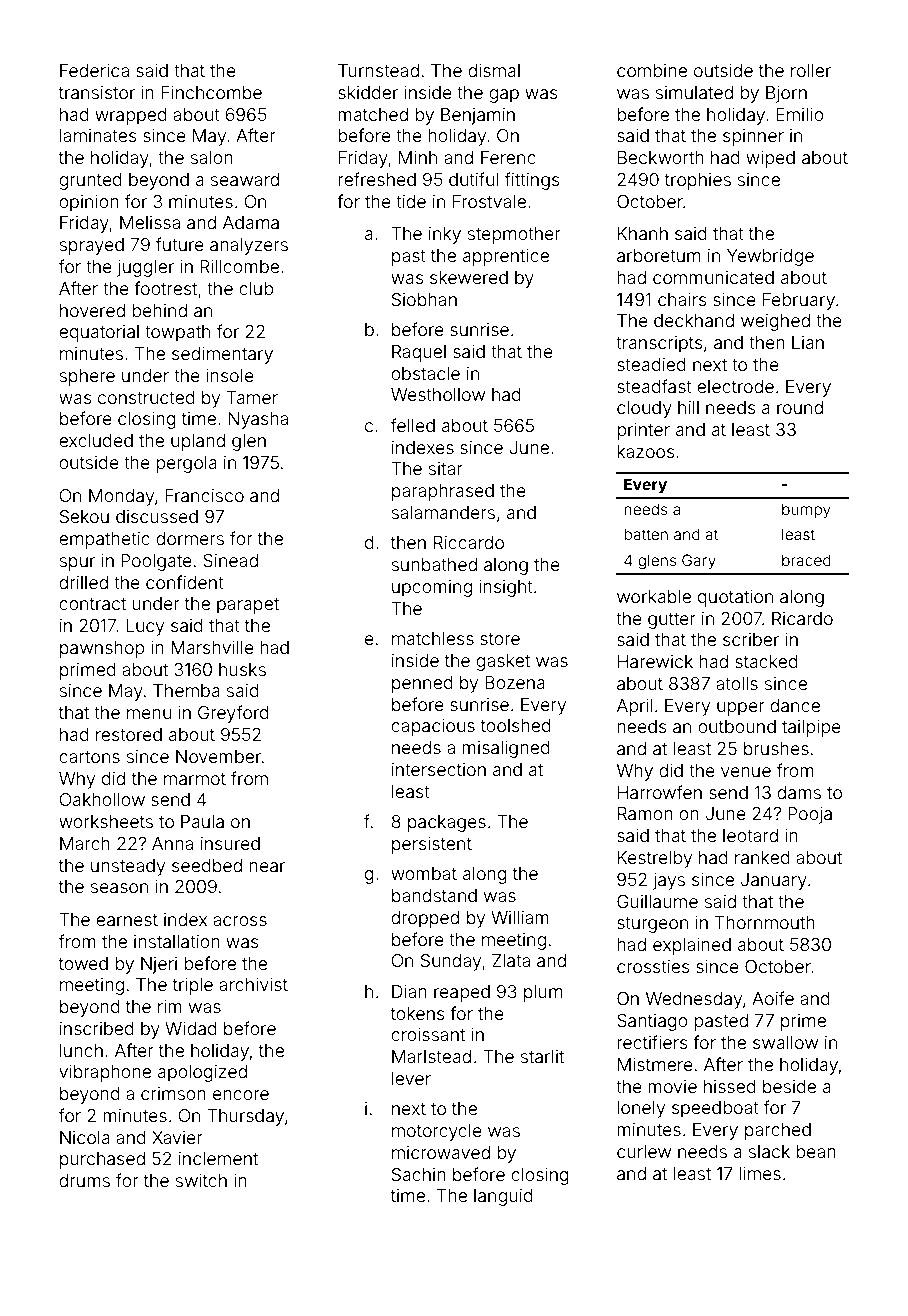 This screenshot has height=1316, width=908. What do you see at coordinates (83, 963) in the screenshot?
I see `towed` at bounding box center [83, 963].
